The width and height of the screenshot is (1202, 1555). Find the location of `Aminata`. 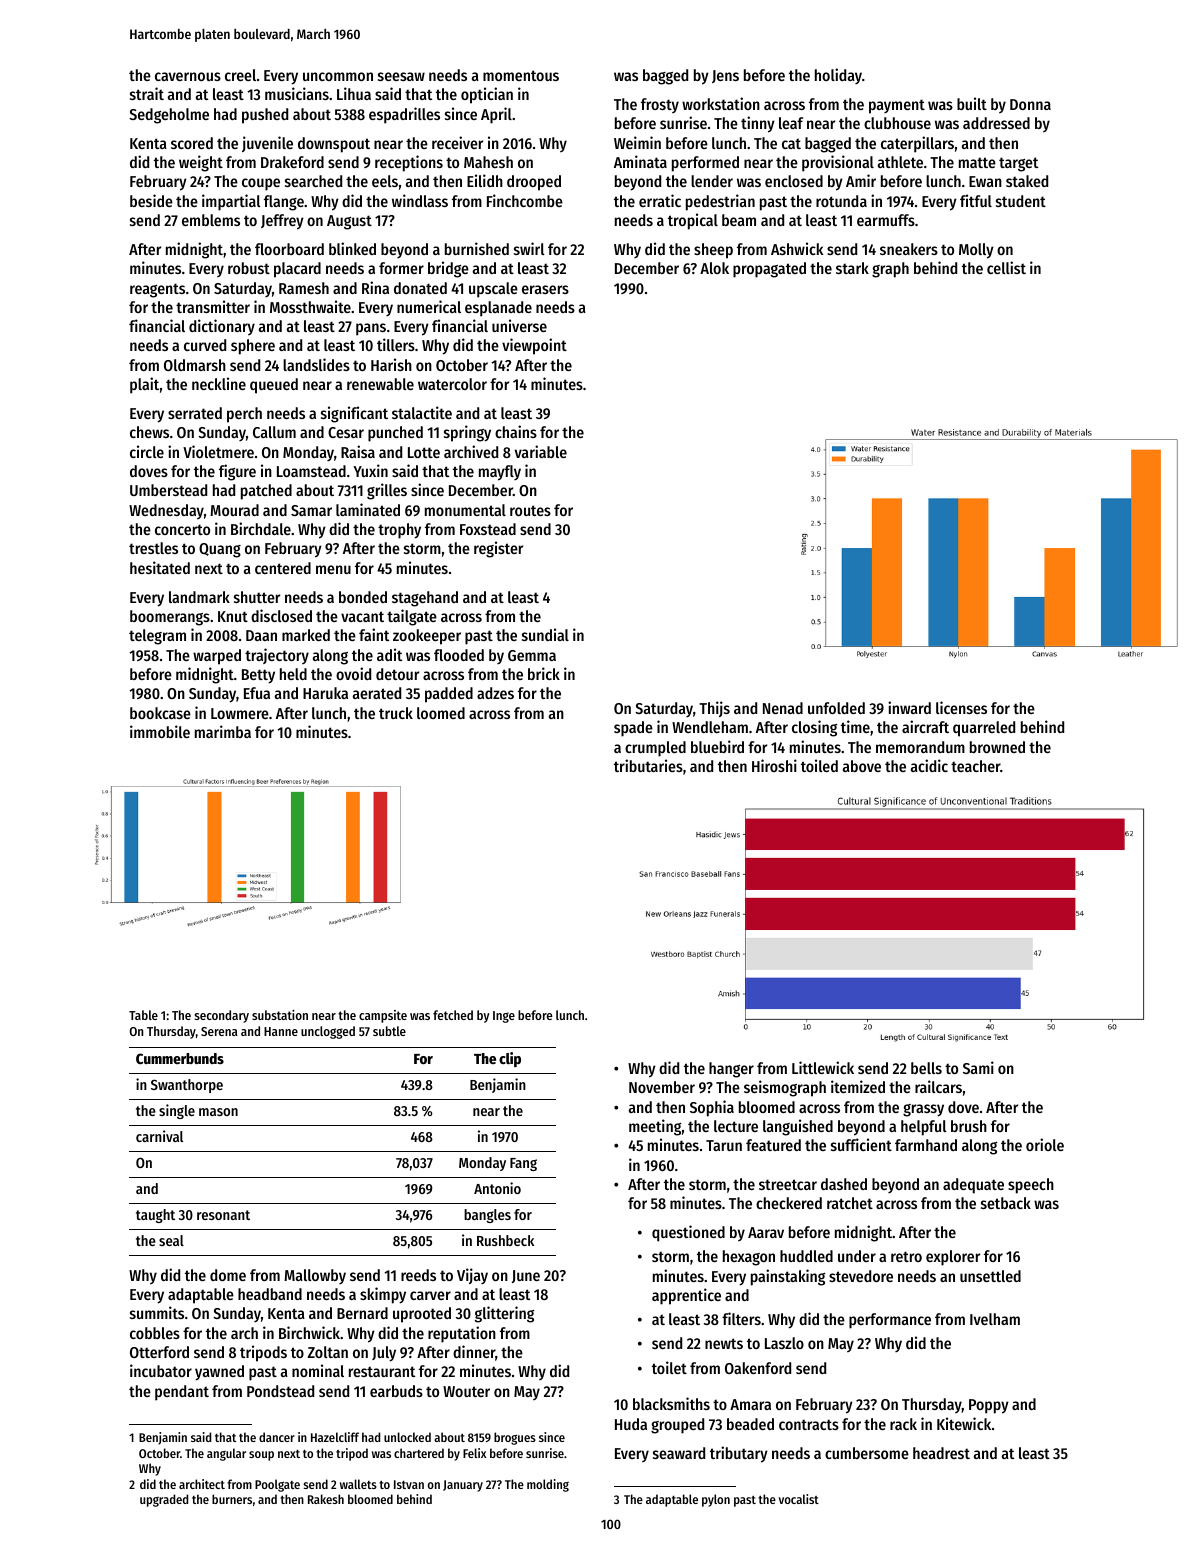

Aminata is located at coordinates (640, 161).
